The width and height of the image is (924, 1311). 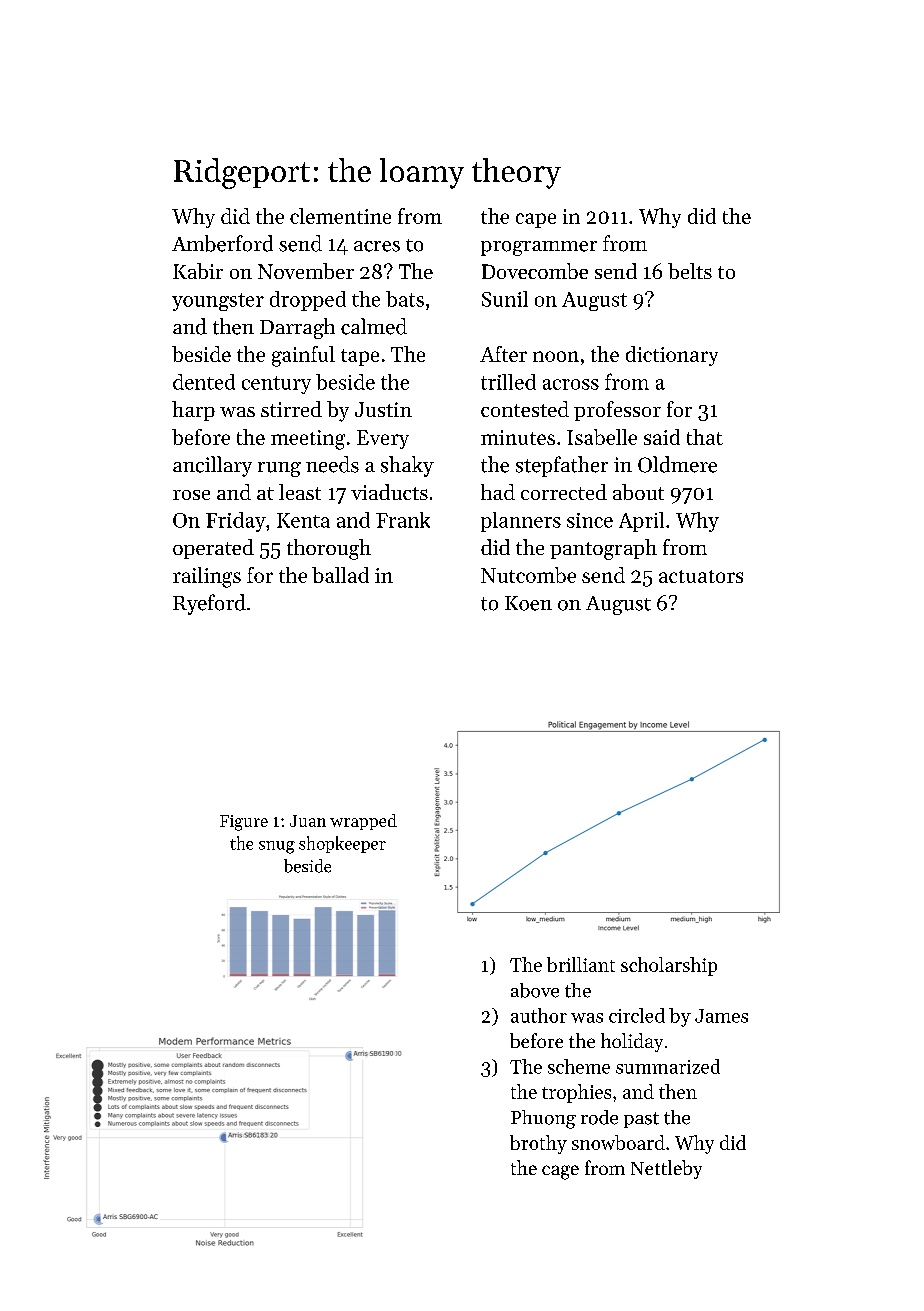 What do you see at coordinates (363, 822) in the image?
I see `wrapped` at bounding box center [363, 822].
